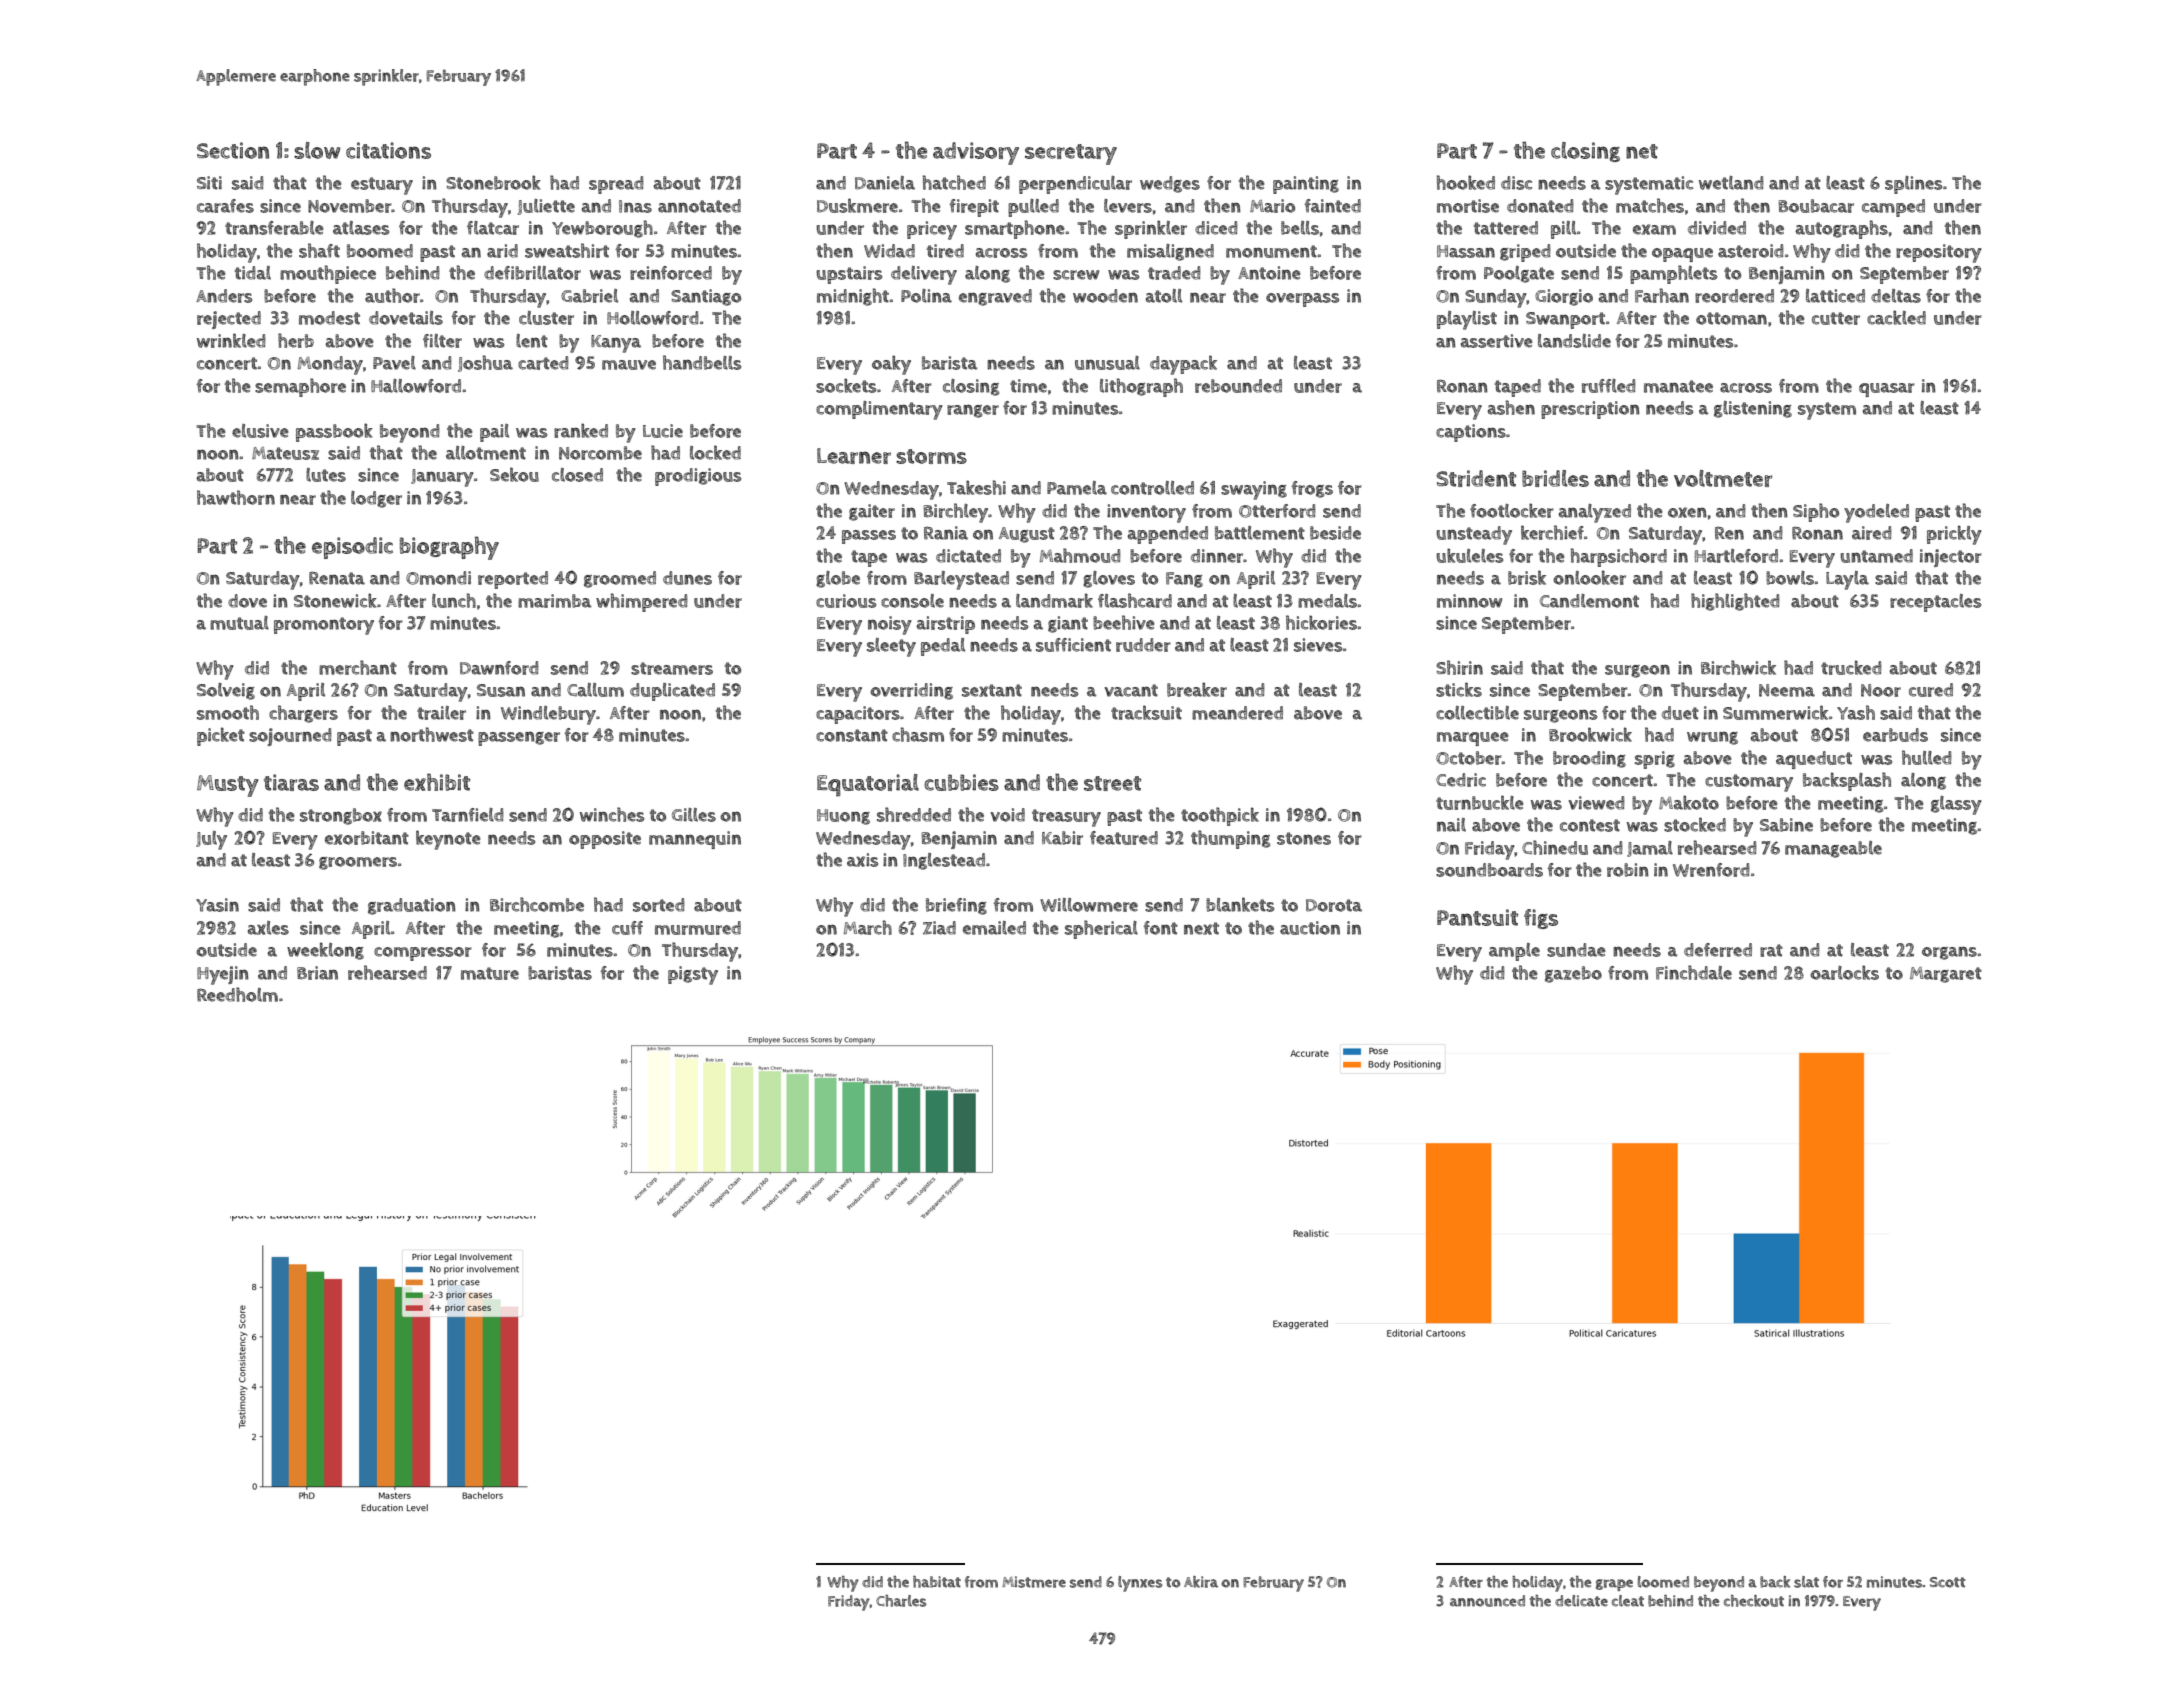 The width and height of the screenshot is (2178, 1683). Describe the element at coordinates (1555, 478) in the screenshot. I see `bridles` at that location.
